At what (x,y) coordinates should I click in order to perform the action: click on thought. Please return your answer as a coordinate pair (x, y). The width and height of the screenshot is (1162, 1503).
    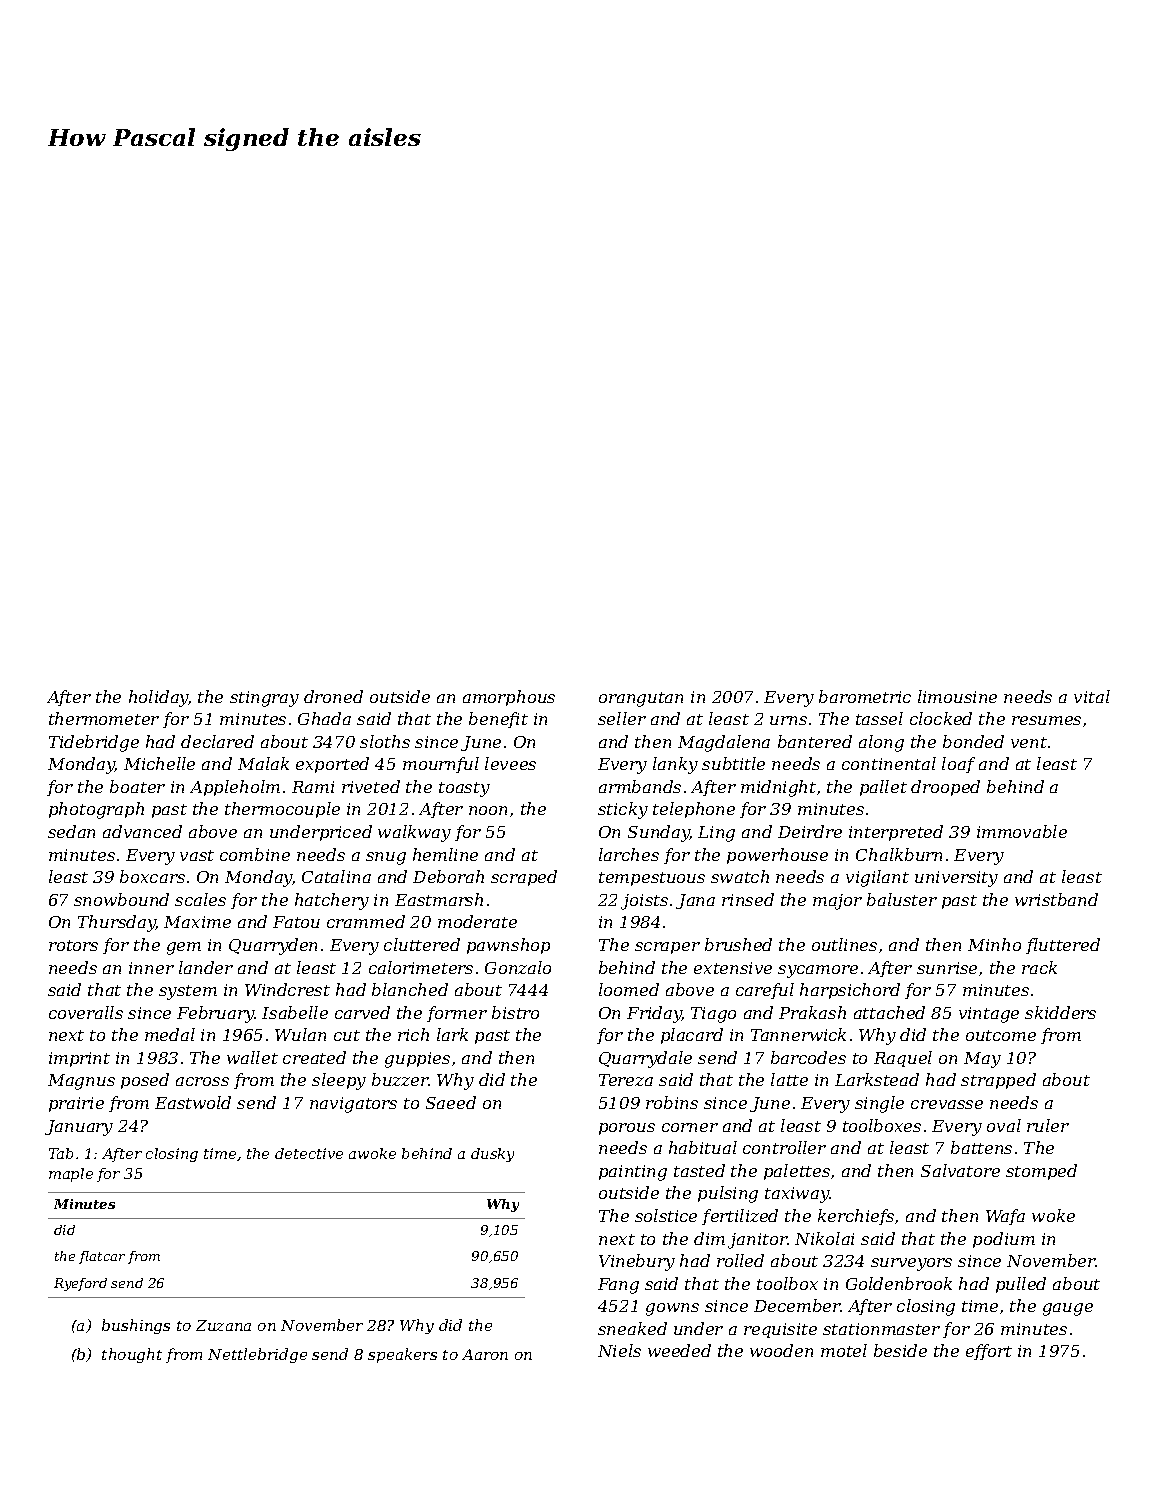
    Looking at the image, I should click on (132, 1355).
